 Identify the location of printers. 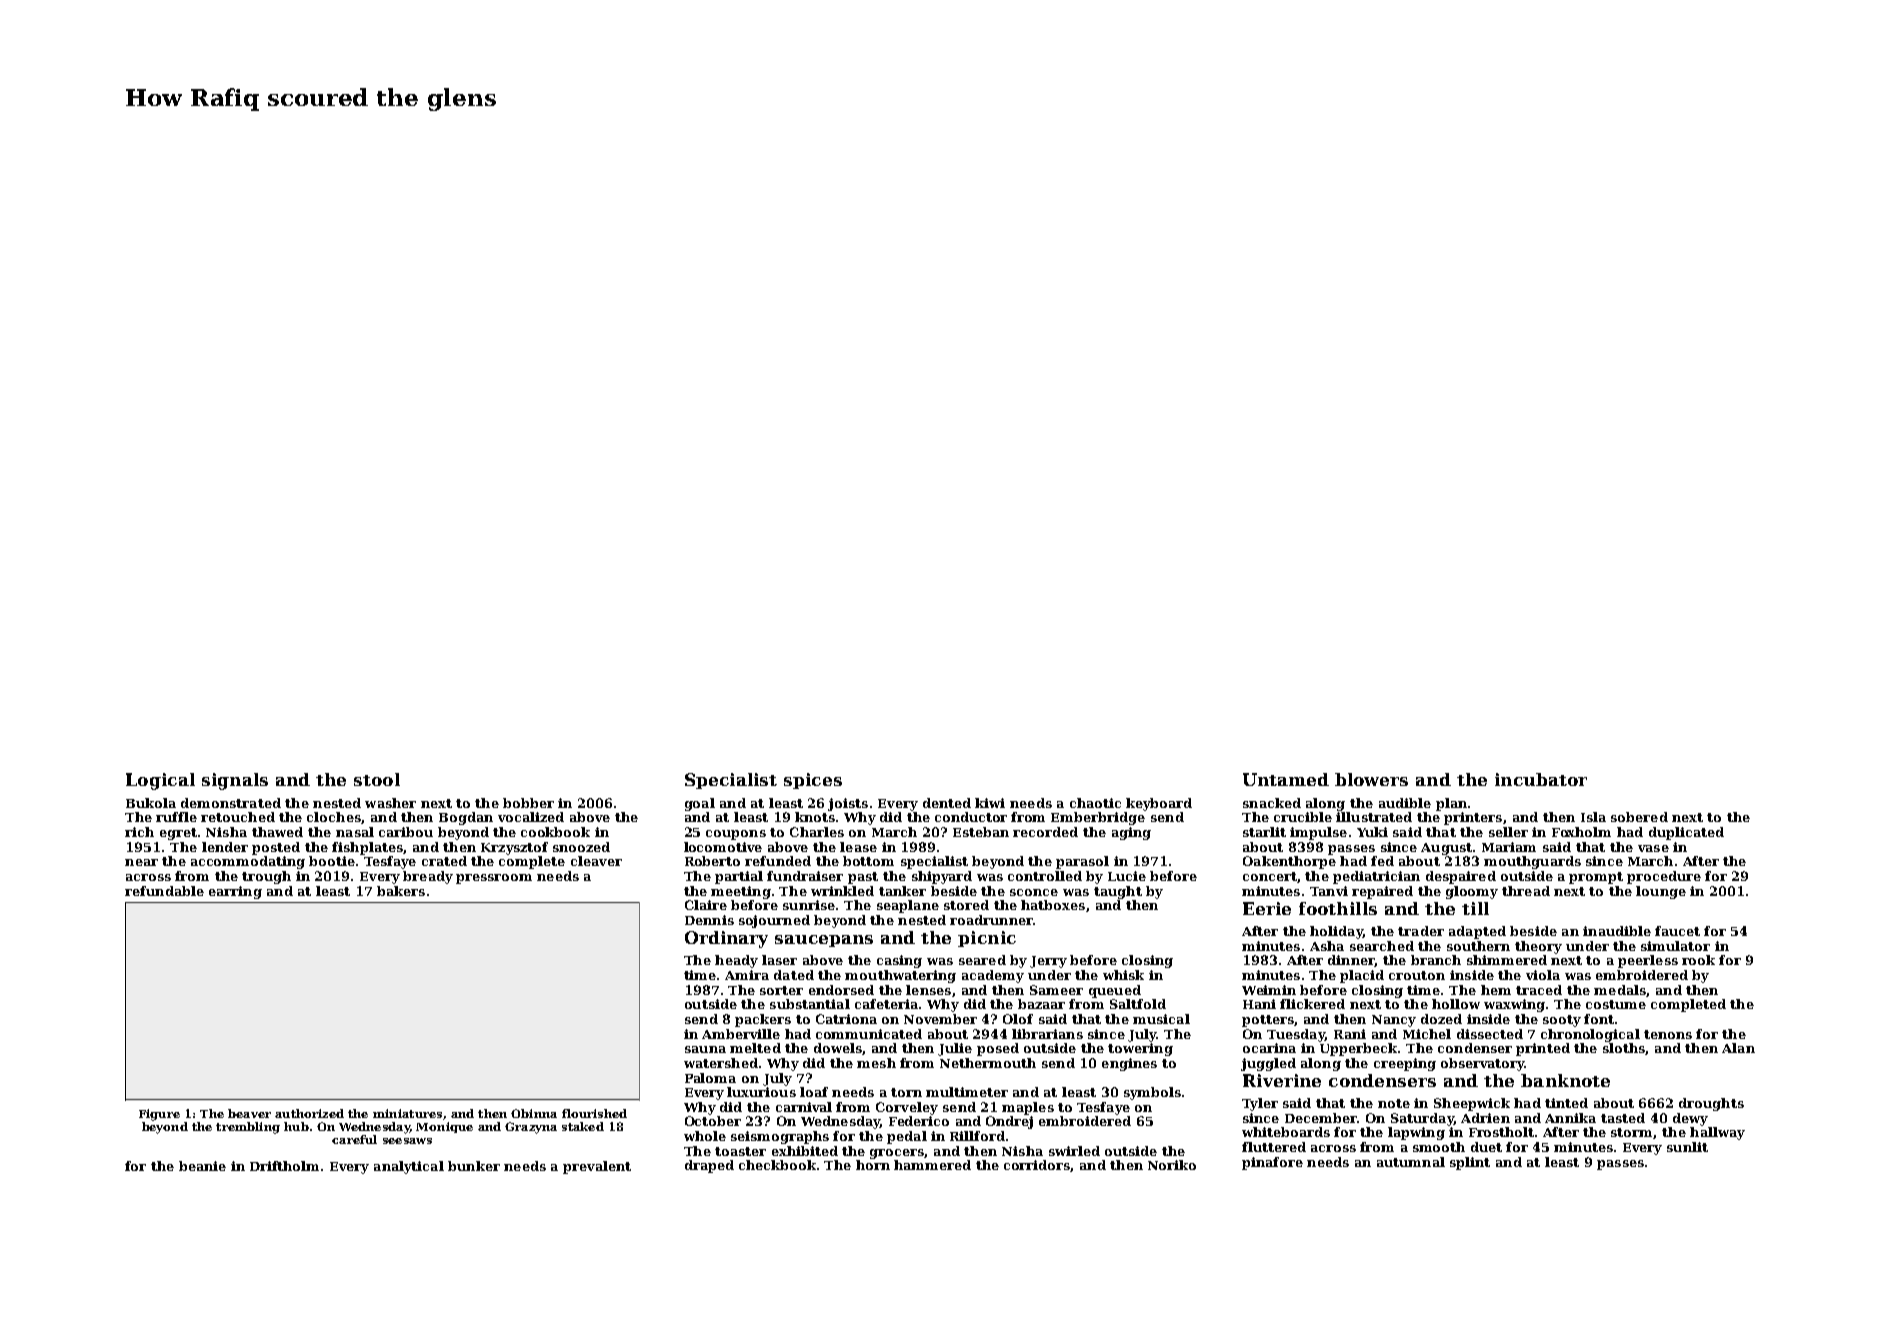
(1473, 818).
